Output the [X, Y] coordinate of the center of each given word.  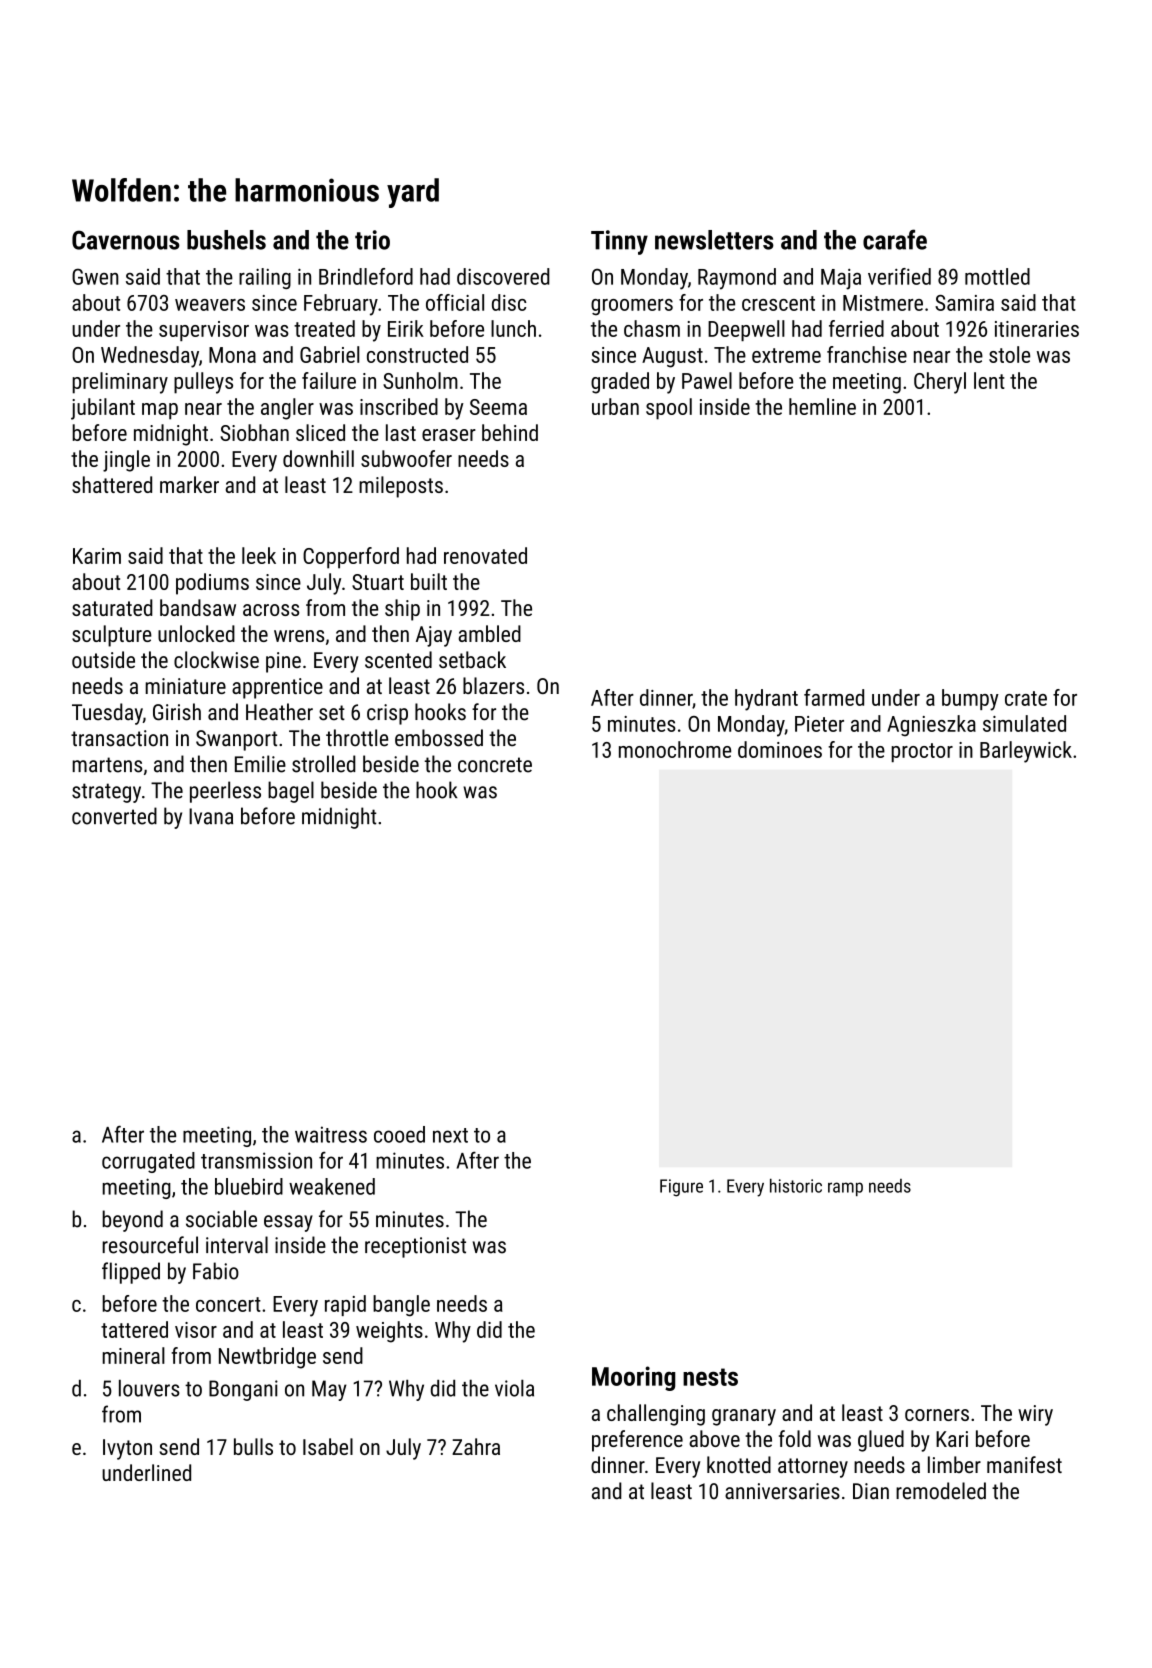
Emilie [260, 764]
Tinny [619, 242]
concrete [495, 765]
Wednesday [150, 357]
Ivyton [127, 1449]
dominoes [780, 749]
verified [899, 276]
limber [954, 1464]
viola [514, 1388]
